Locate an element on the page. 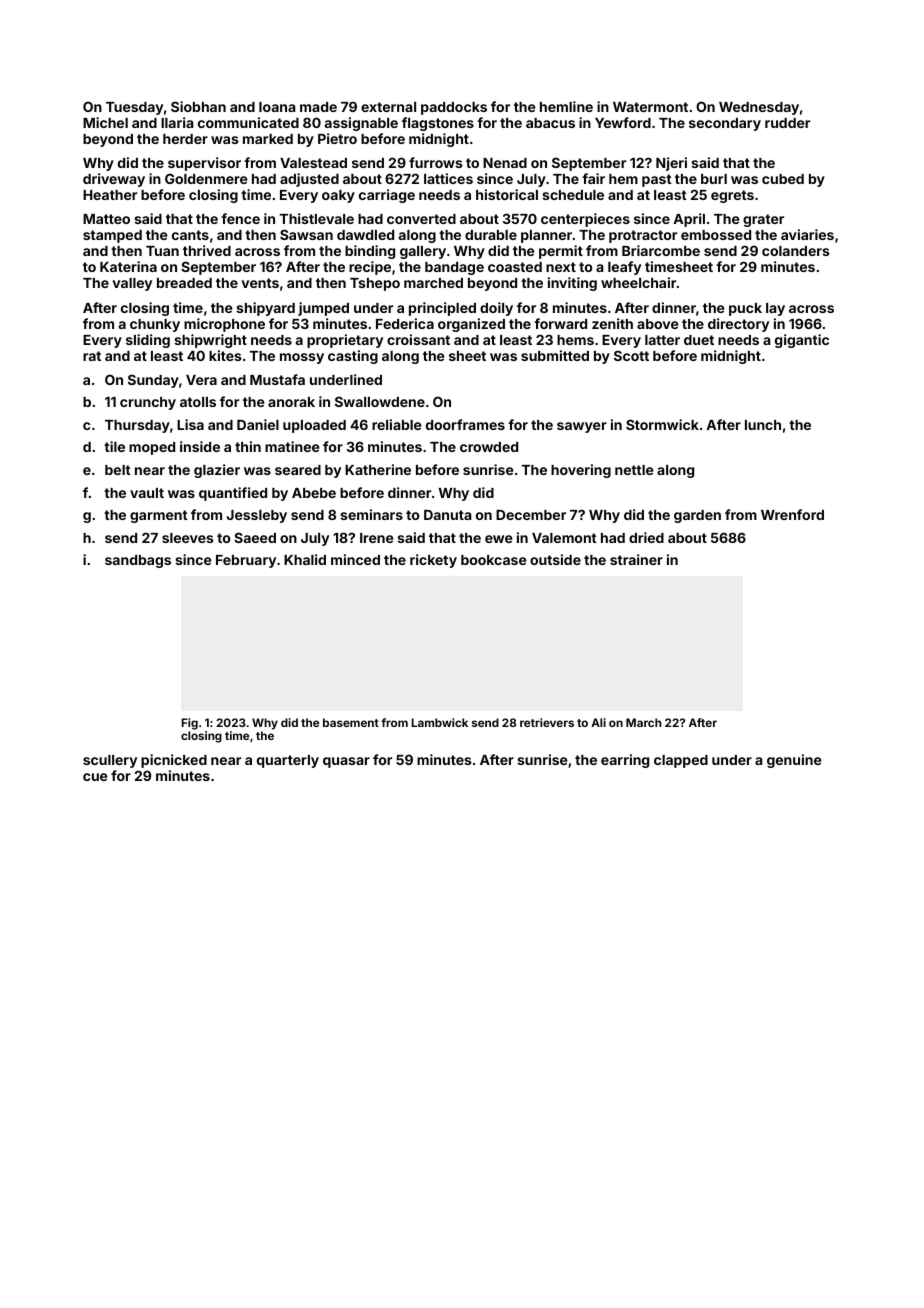  Fig is located at coordinates (190, 724).
